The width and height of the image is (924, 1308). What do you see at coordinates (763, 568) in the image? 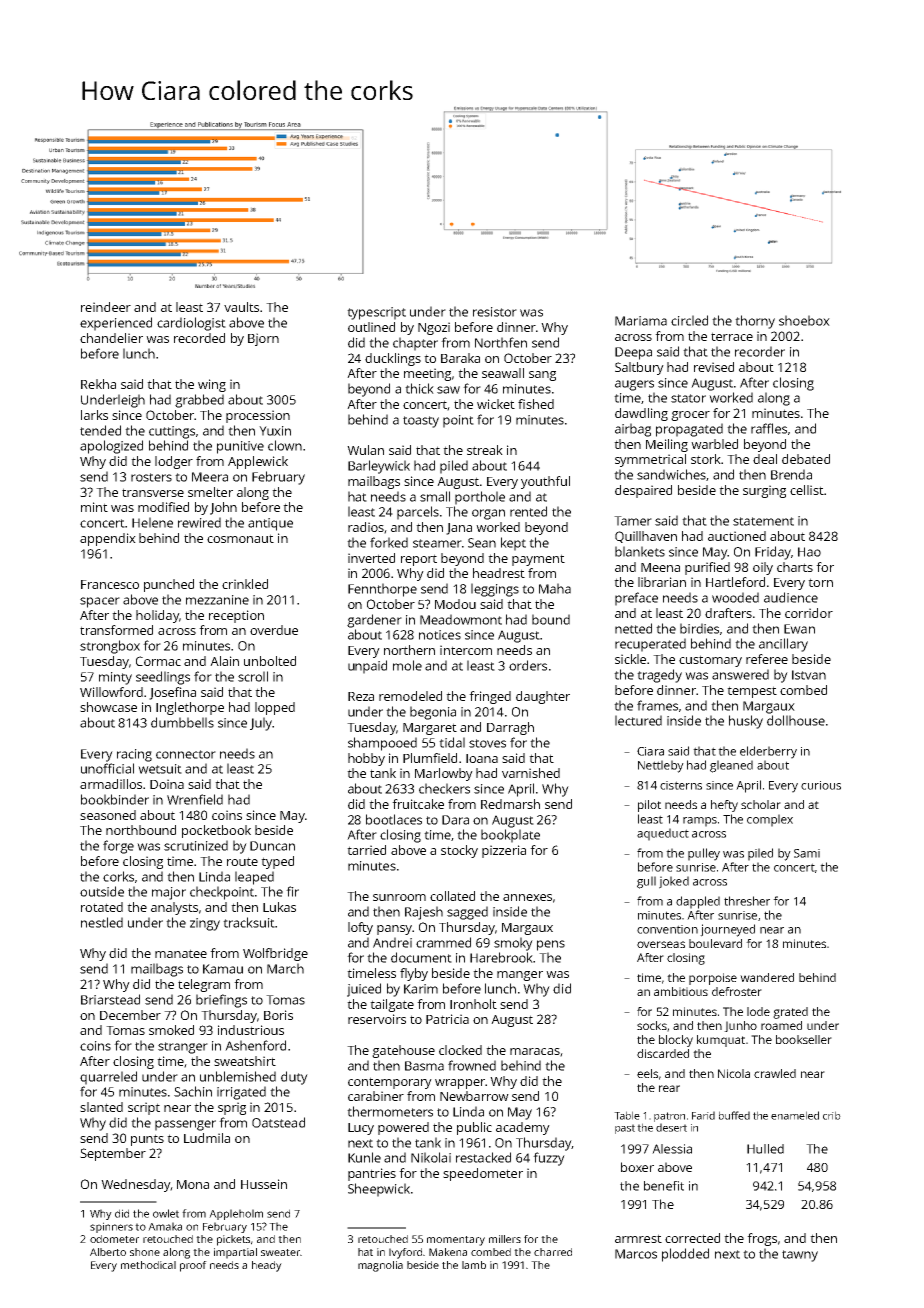
I see `oily` at bounding box center [763, 568].
